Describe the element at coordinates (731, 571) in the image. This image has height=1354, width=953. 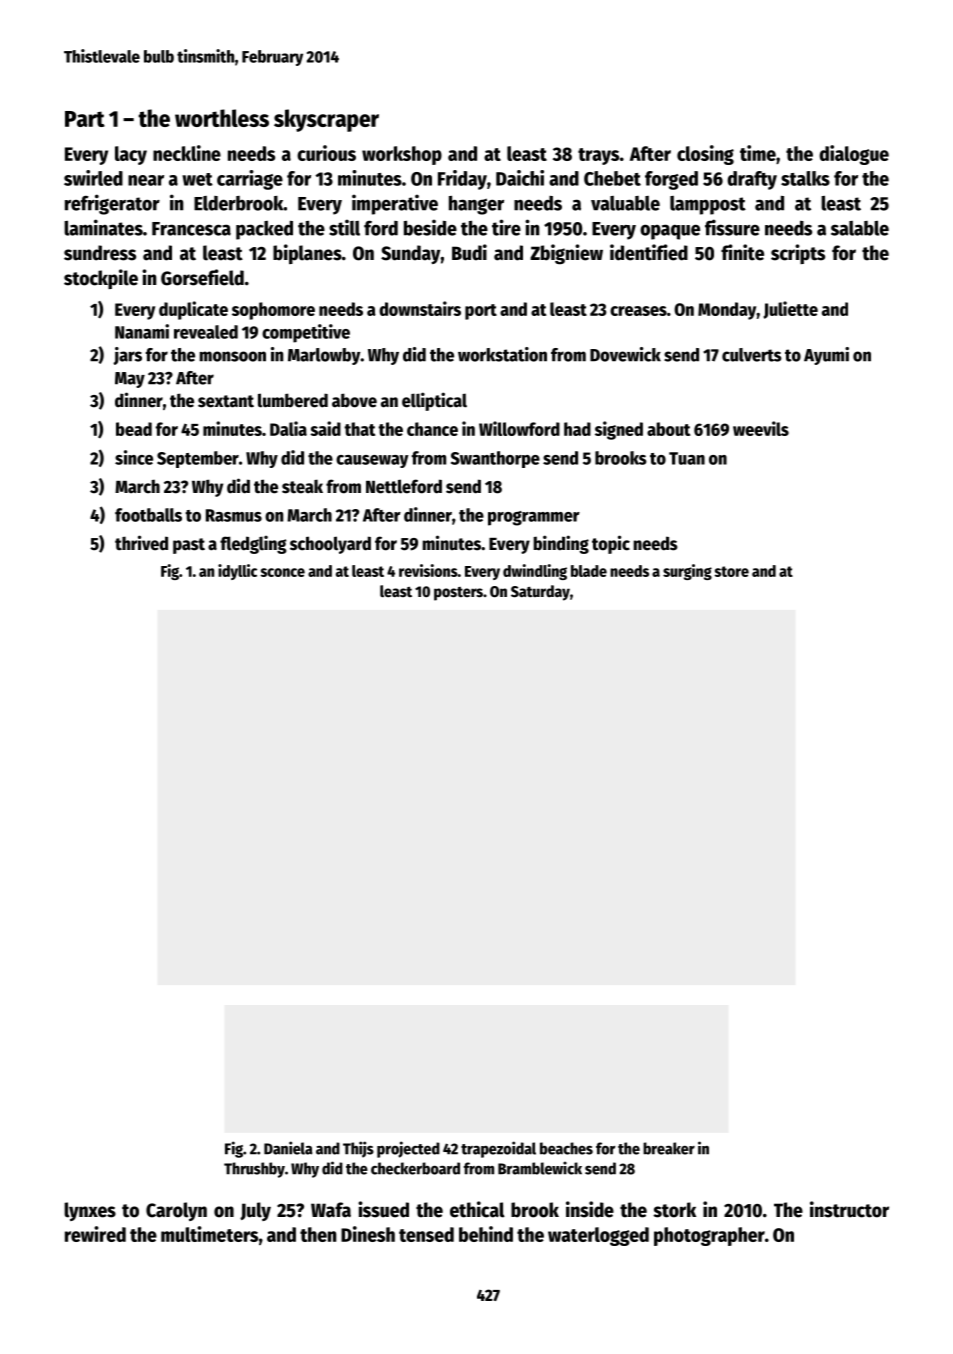
I see `store` at that location.
